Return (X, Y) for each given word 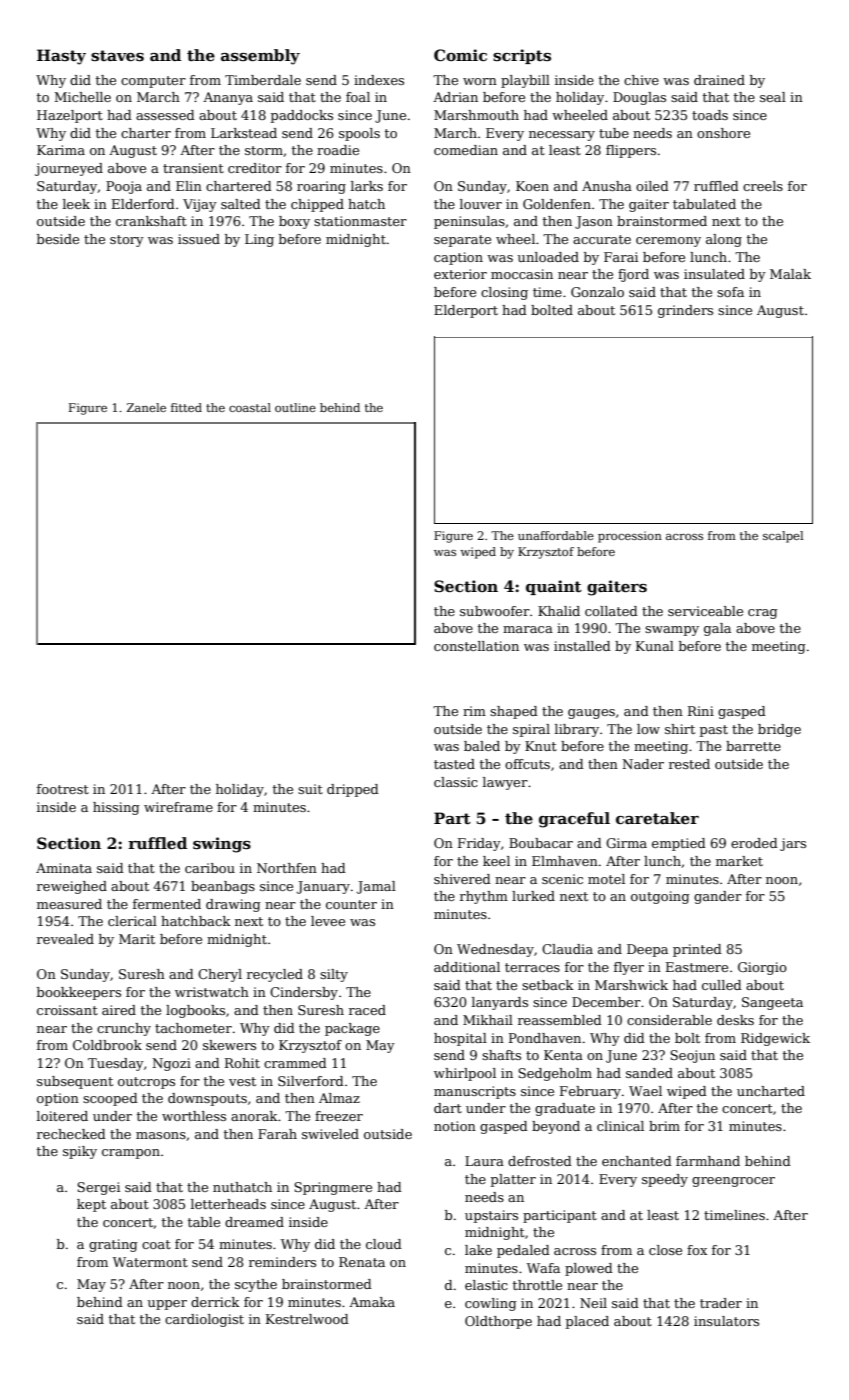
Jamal (376, 887)
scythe (256, 1285)
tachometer (193, 1028)
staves (117, 55)
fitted (186, 407)
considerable (669, 1020)
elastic (486, 1285)
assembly (260, 57)
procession (630, 537)
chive (641, 80)
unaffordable (556, 535)
